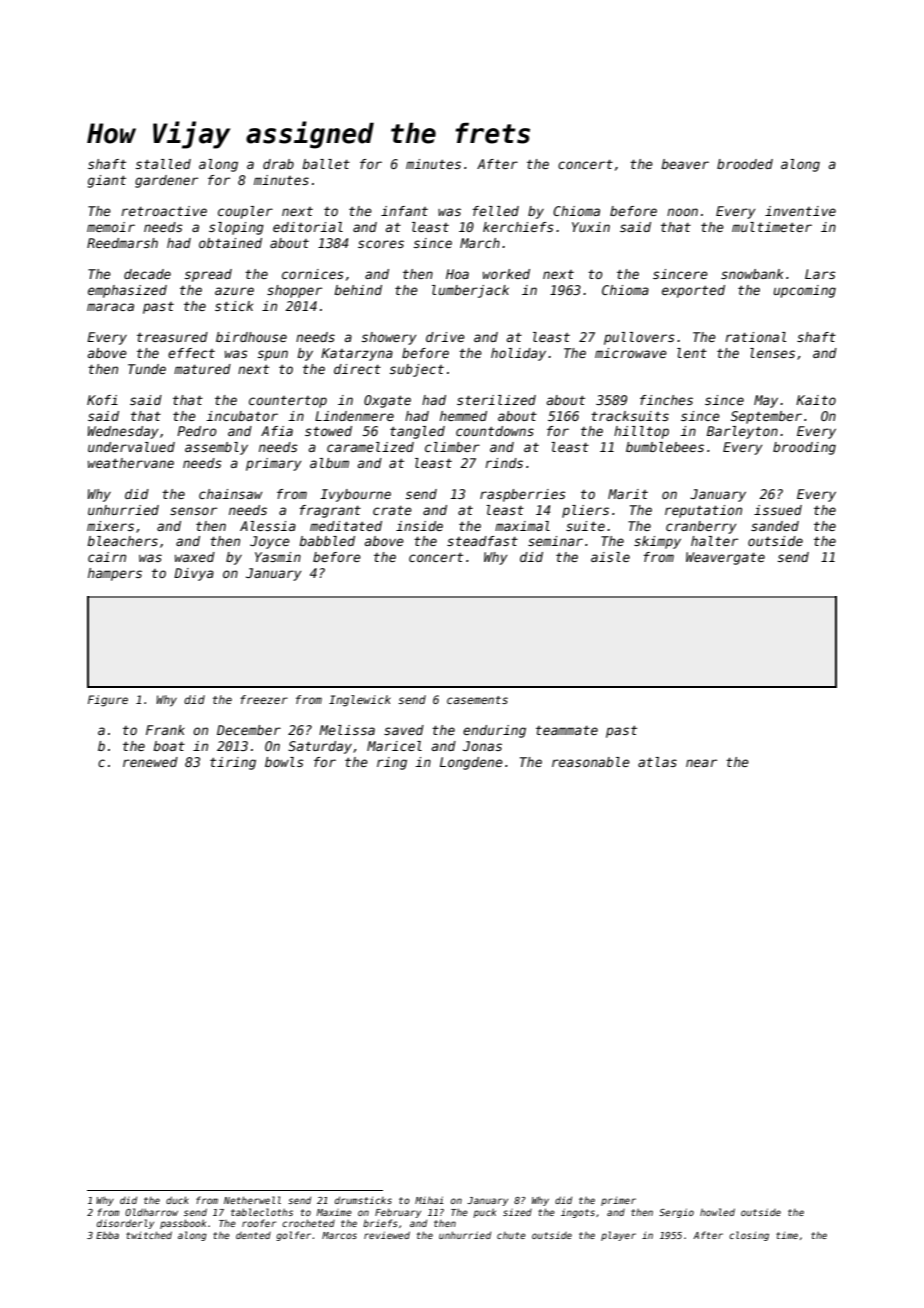 This screenshot has width=924, height=1308. I want to click on brooded, so click(745, 164).
